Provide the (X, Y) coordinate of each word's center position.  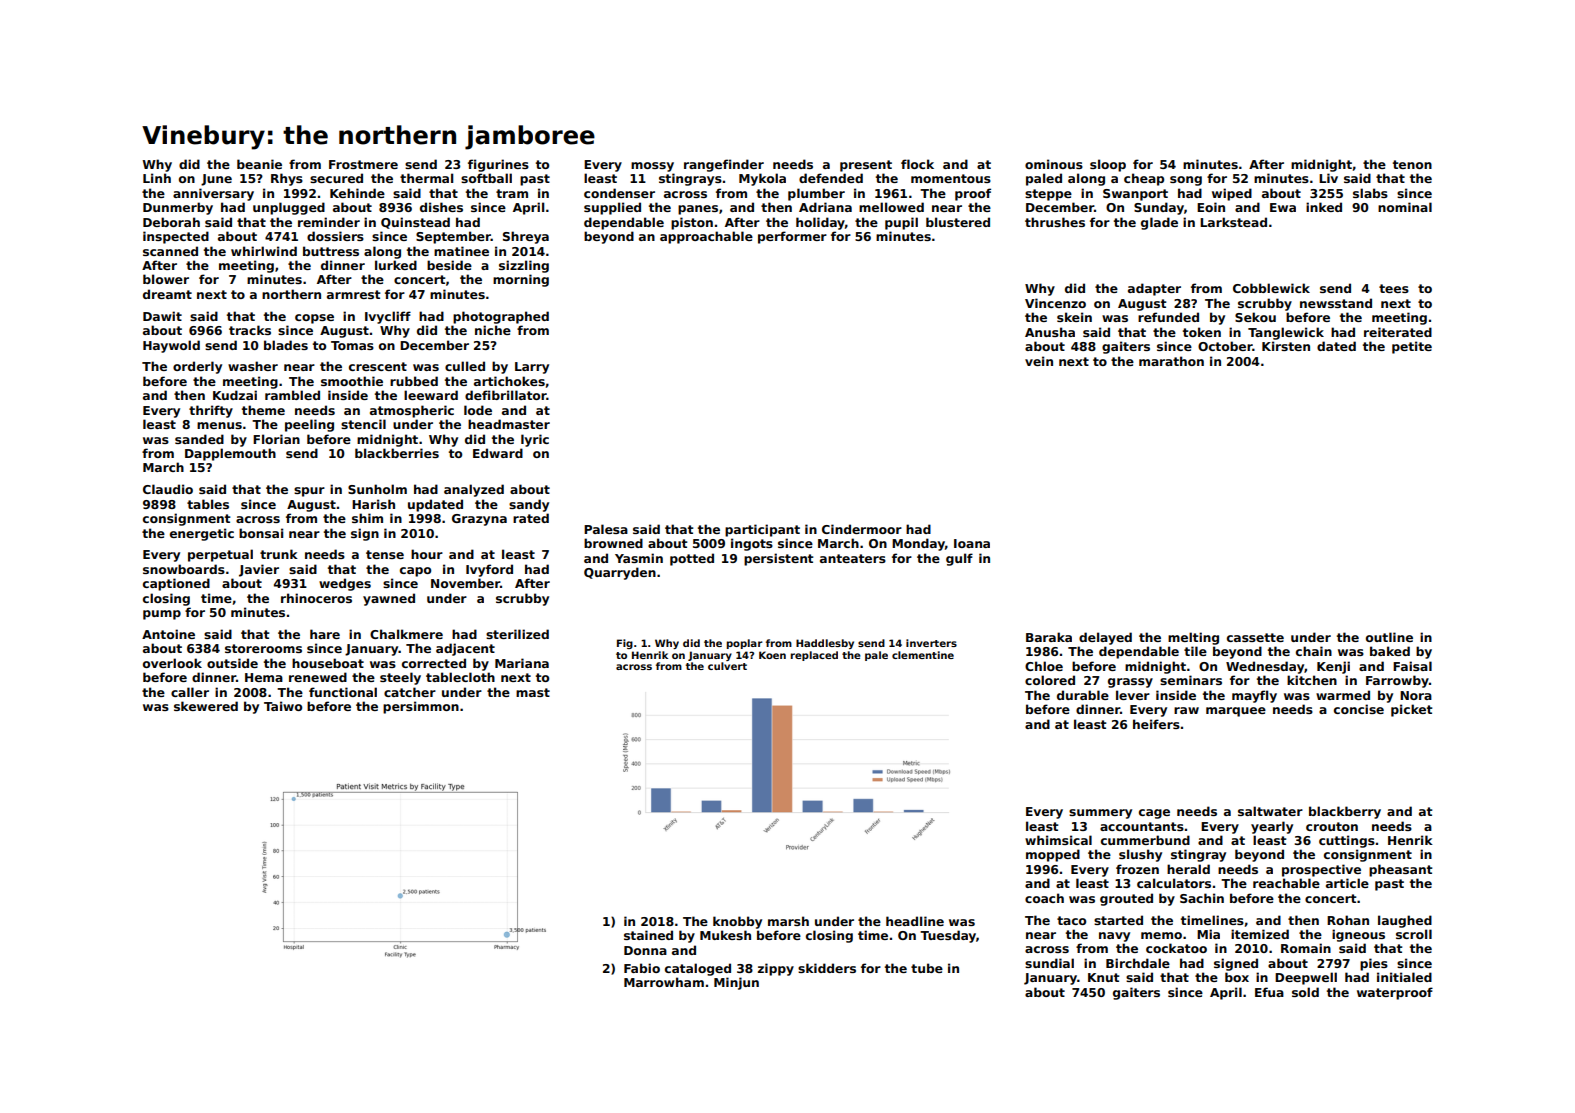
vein (1039, 361)
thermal (426, 178)
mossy (652, 167)
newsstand (1336, 303)
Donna (645, 950)
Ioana (972, 543)
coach (1044, 898)
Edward (498, 453)
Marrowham (664, 982)
